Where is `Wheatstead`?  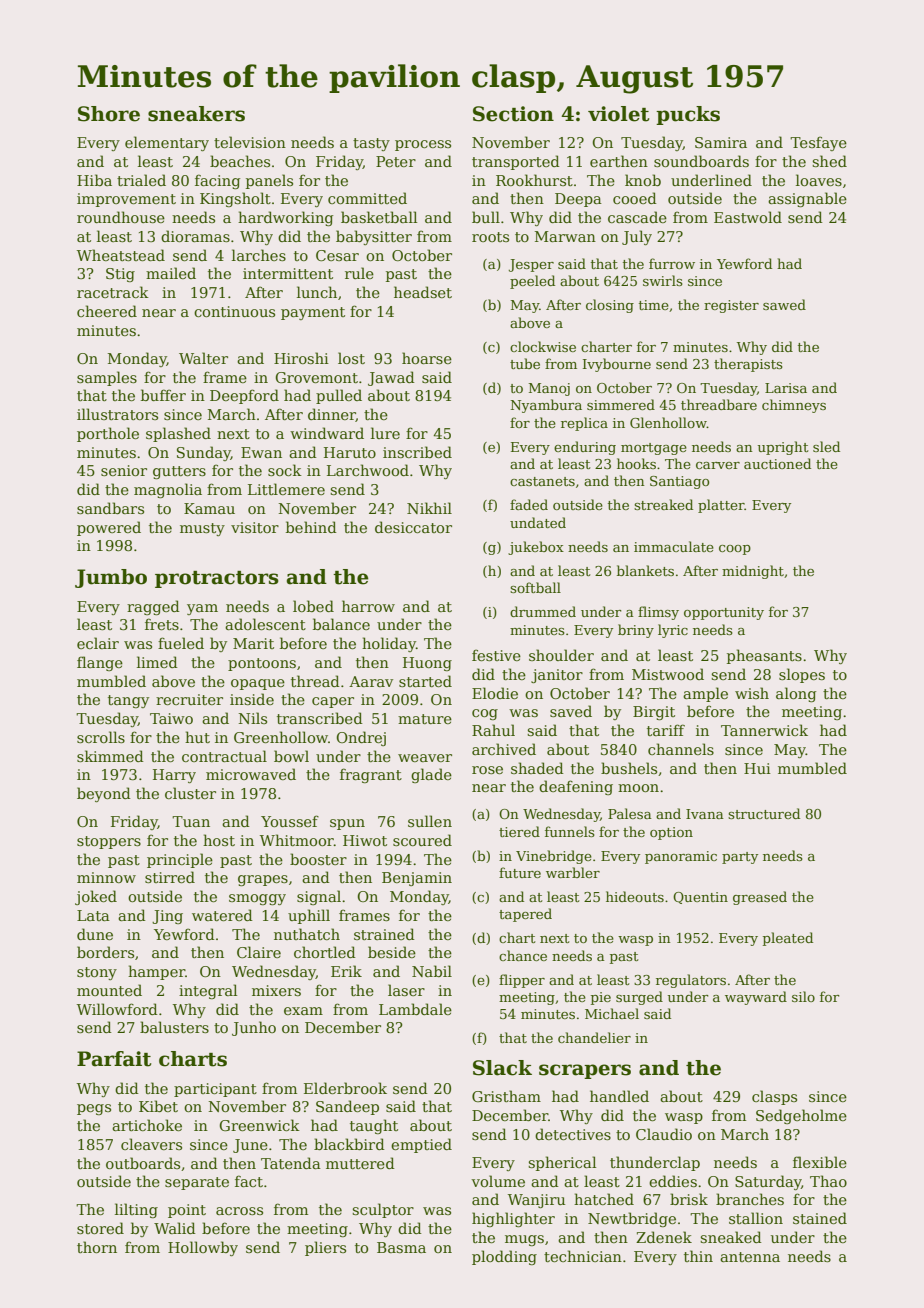
Wheatstead is located at coordinates (121, 255).
